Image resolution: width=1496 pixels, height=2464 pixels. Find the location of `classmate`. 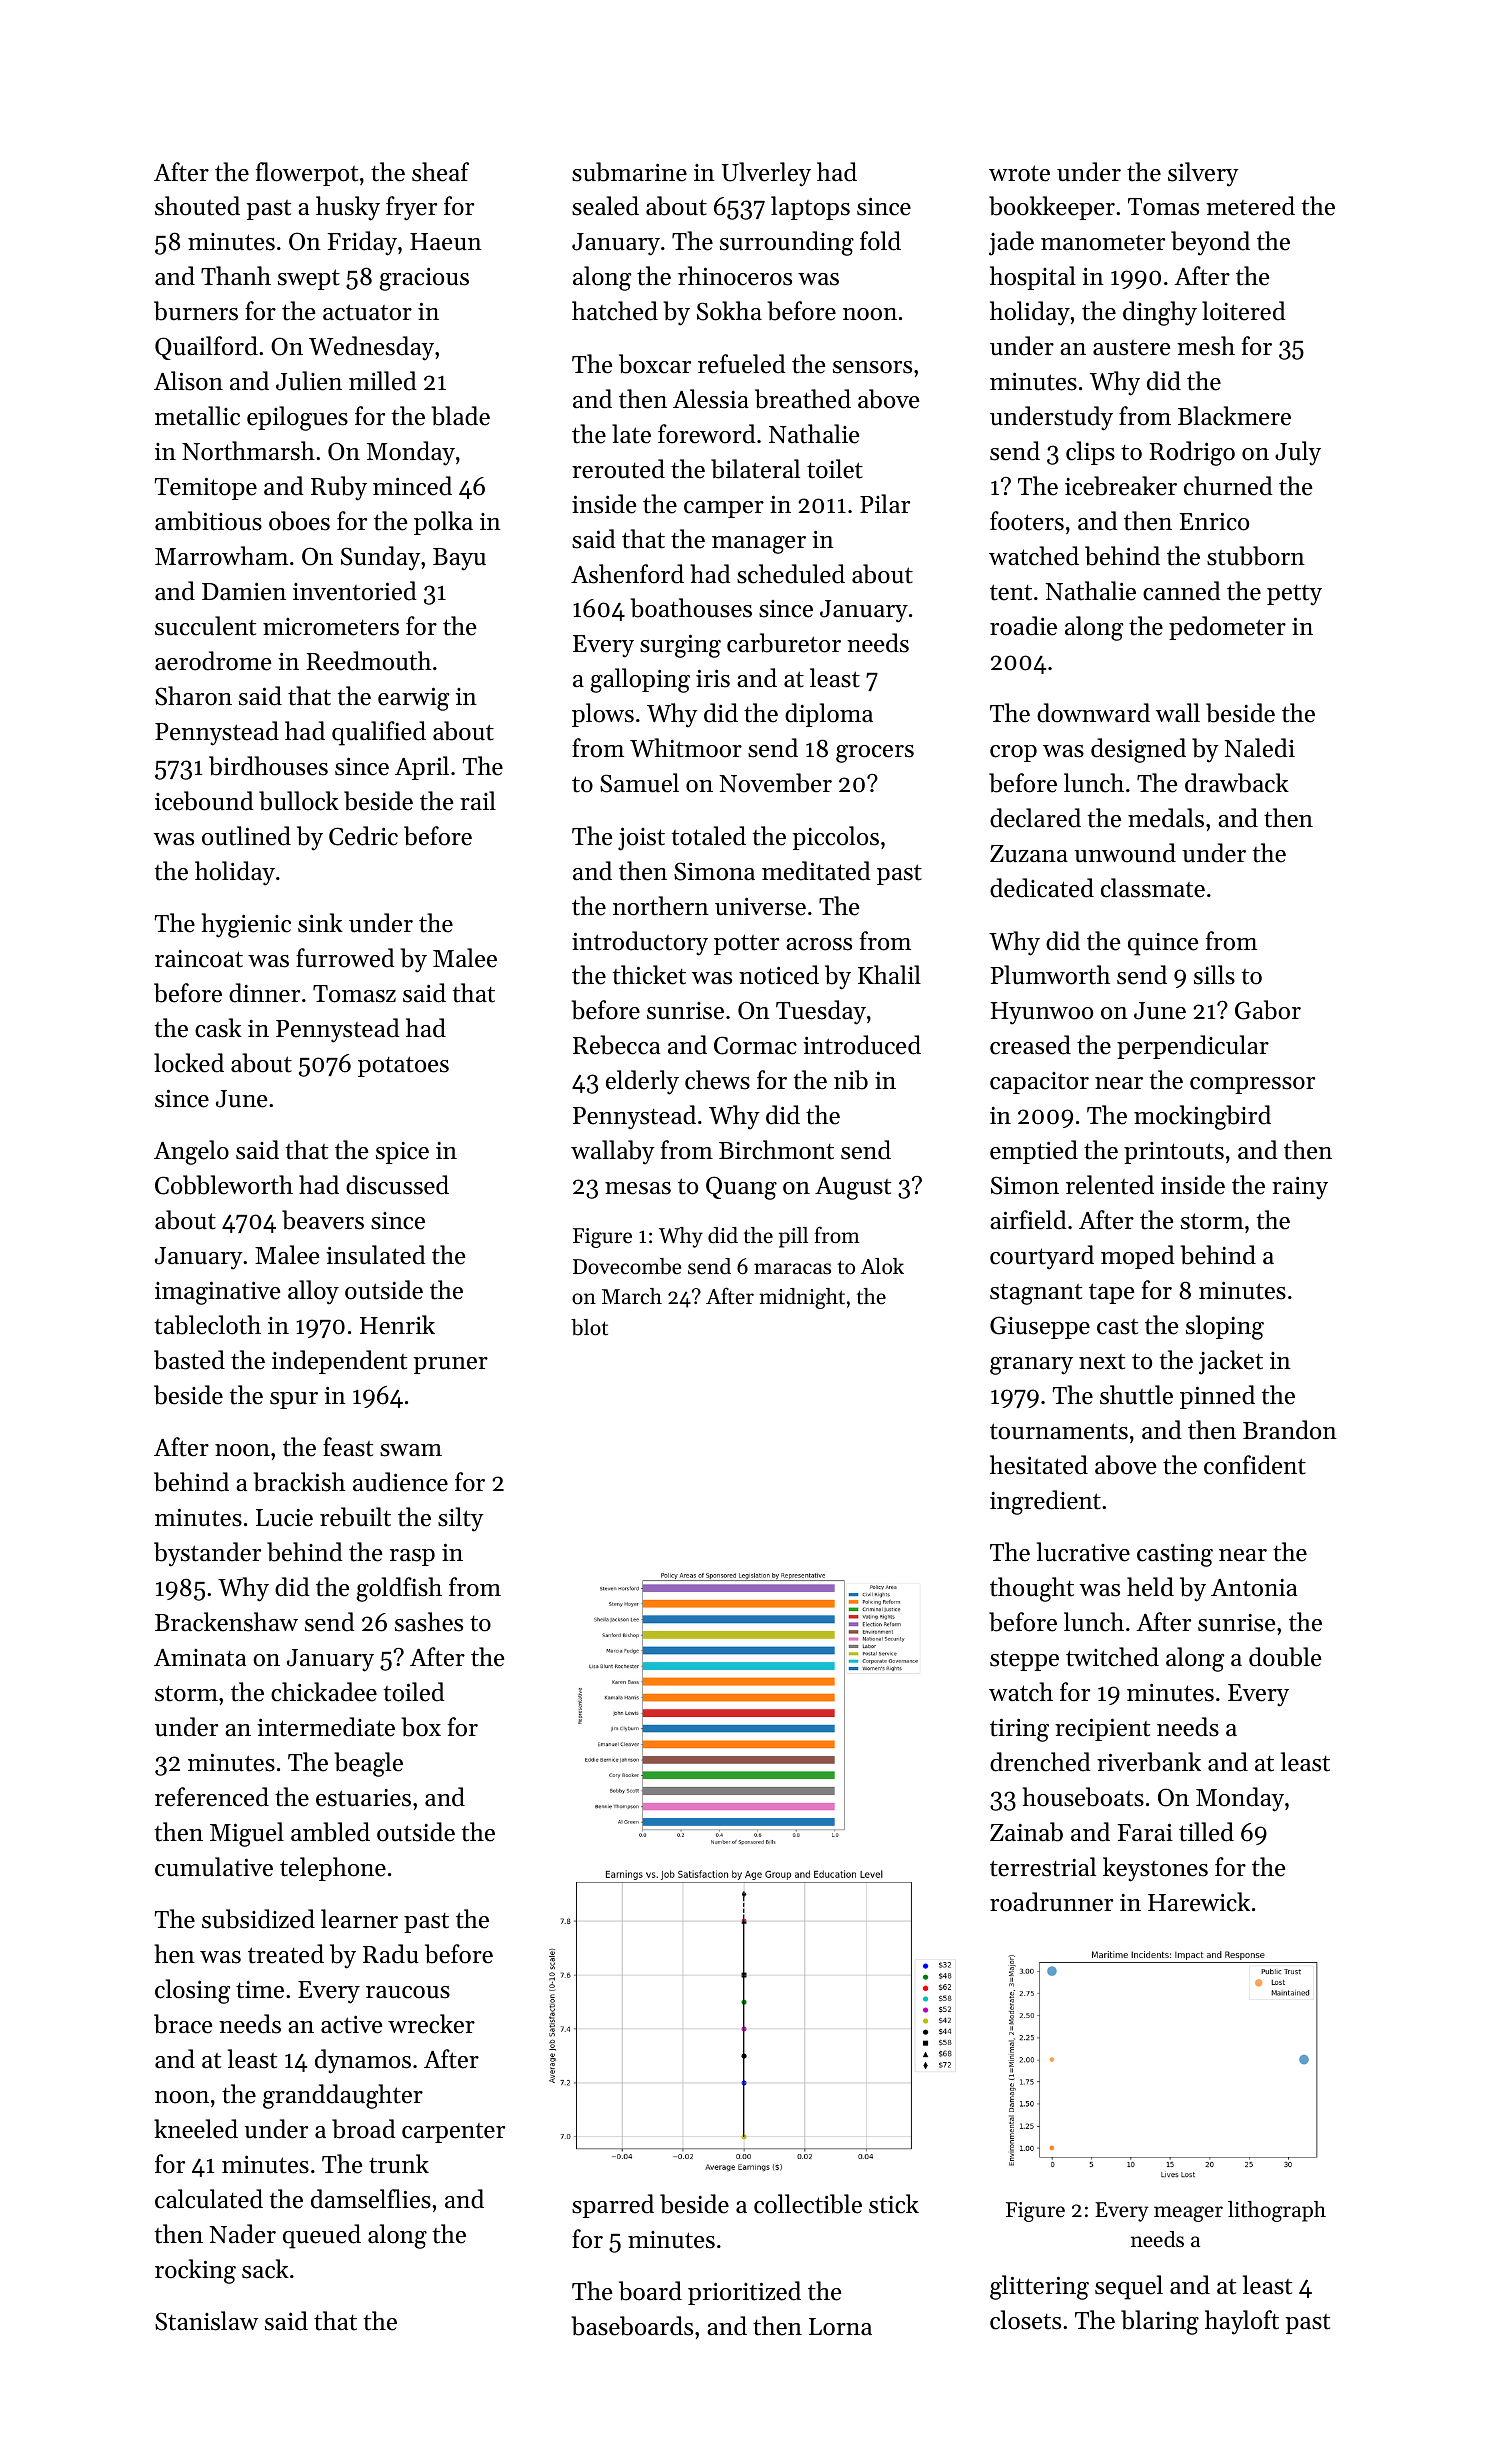

classmate is located at coordinates (1153, 888).
